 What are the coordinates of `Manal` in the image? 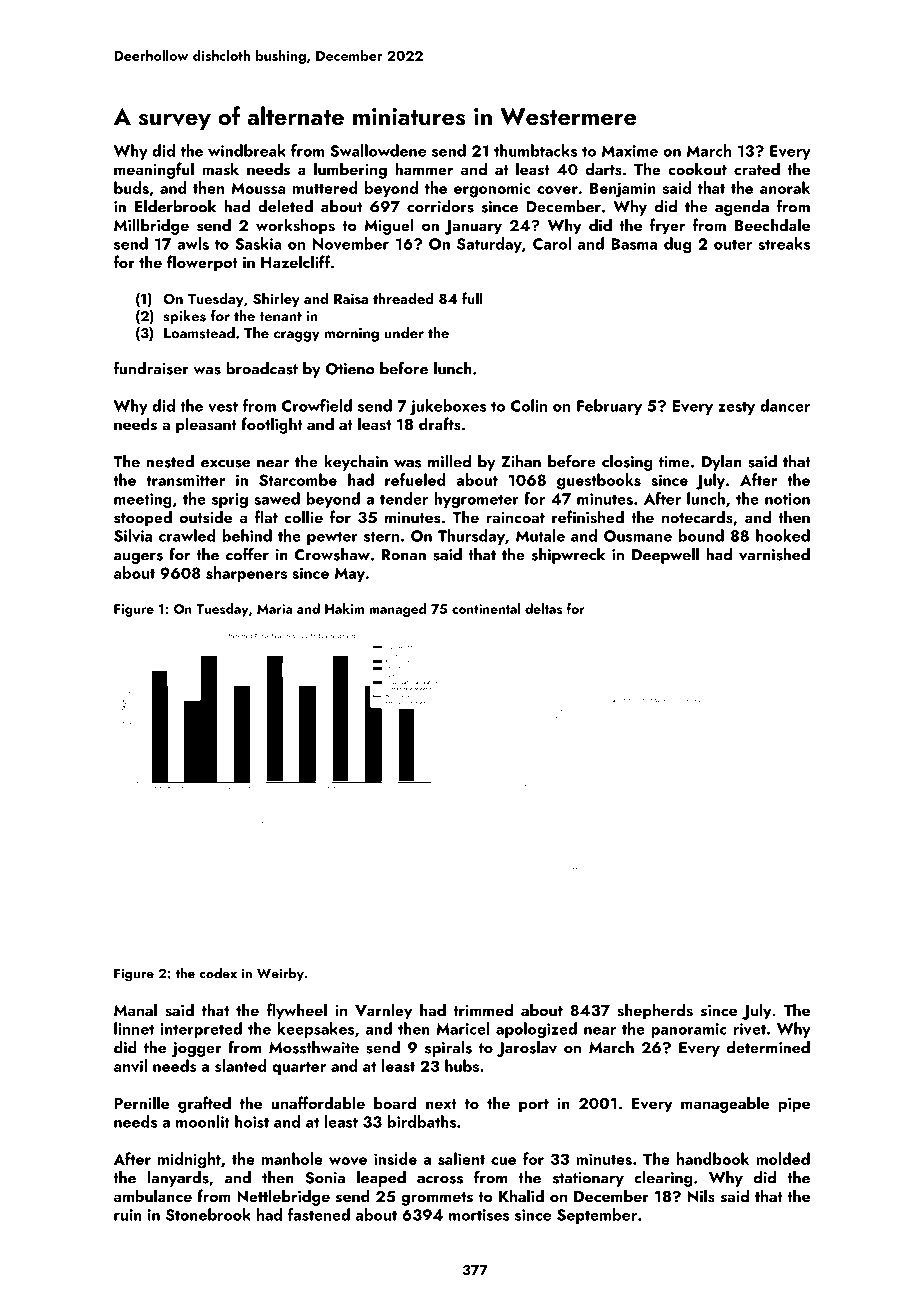 It's located at (135, 1009).
